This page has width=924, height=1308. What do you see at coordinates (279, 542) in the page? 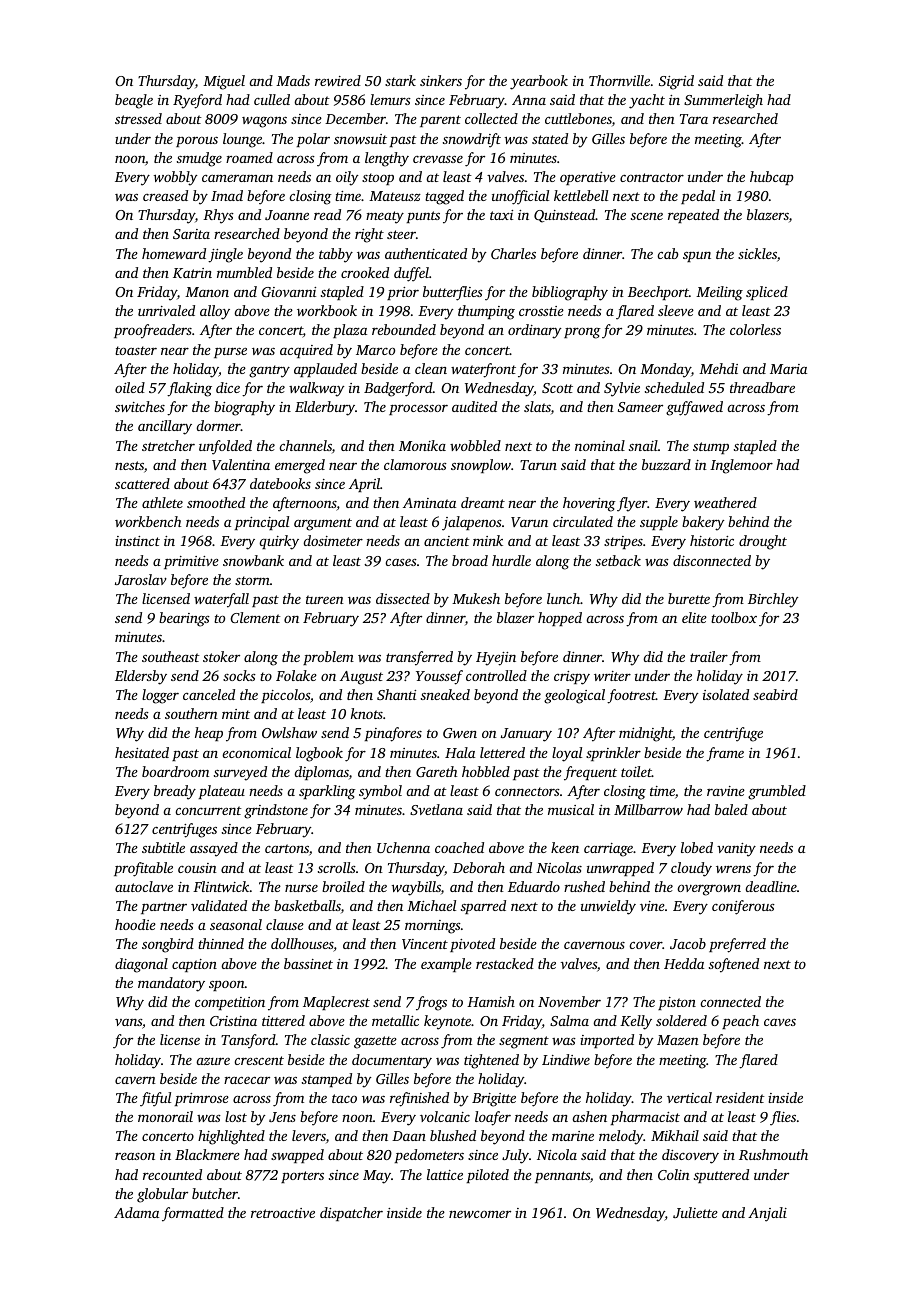
I see `quirky` at bounding box center [279, 542].
